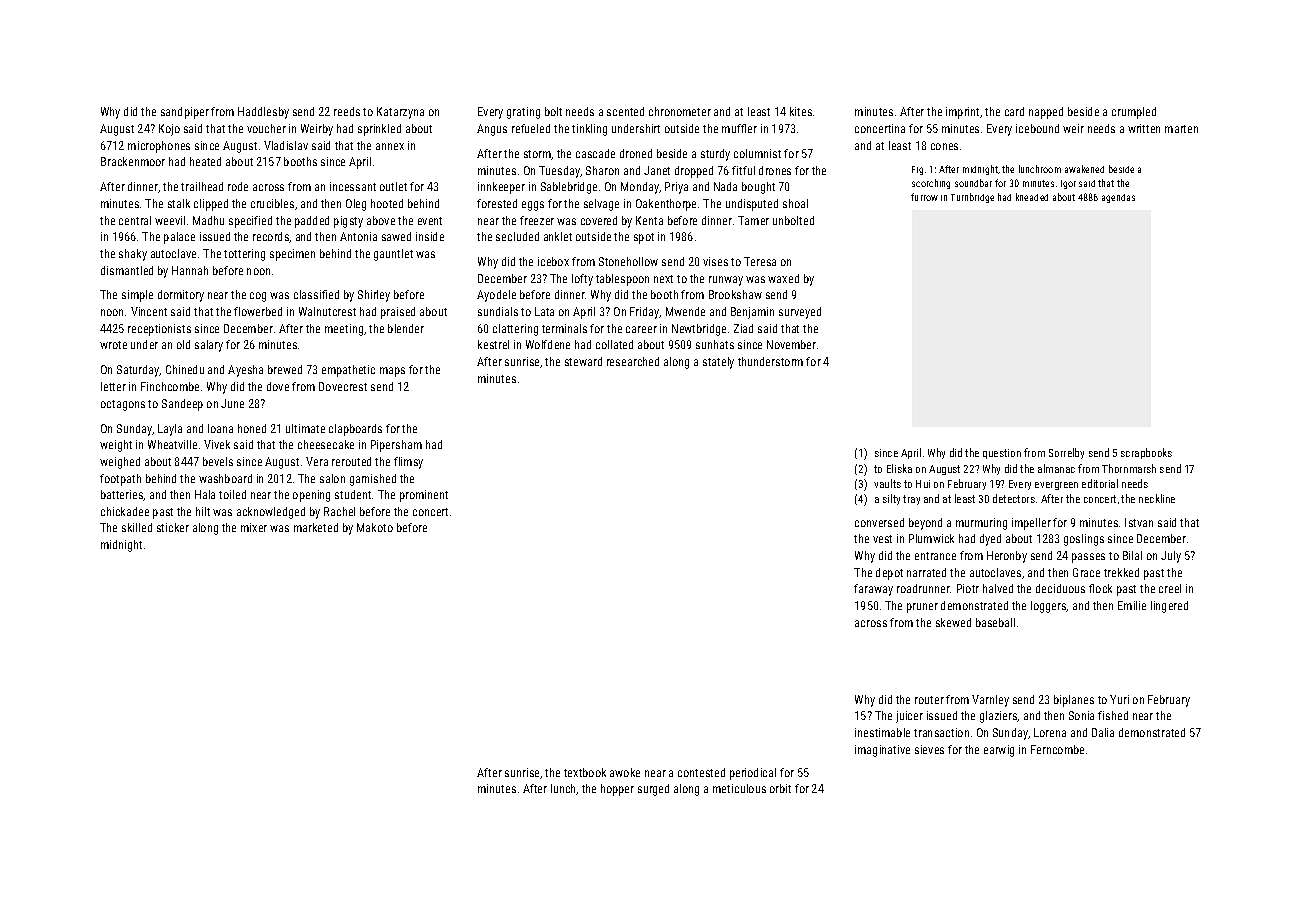 This screenshot has width=1308, height=924. What do you see at coordinates (739, 788) in the screenshot?
I see `meticulous` at bounding box center [739, 788].
